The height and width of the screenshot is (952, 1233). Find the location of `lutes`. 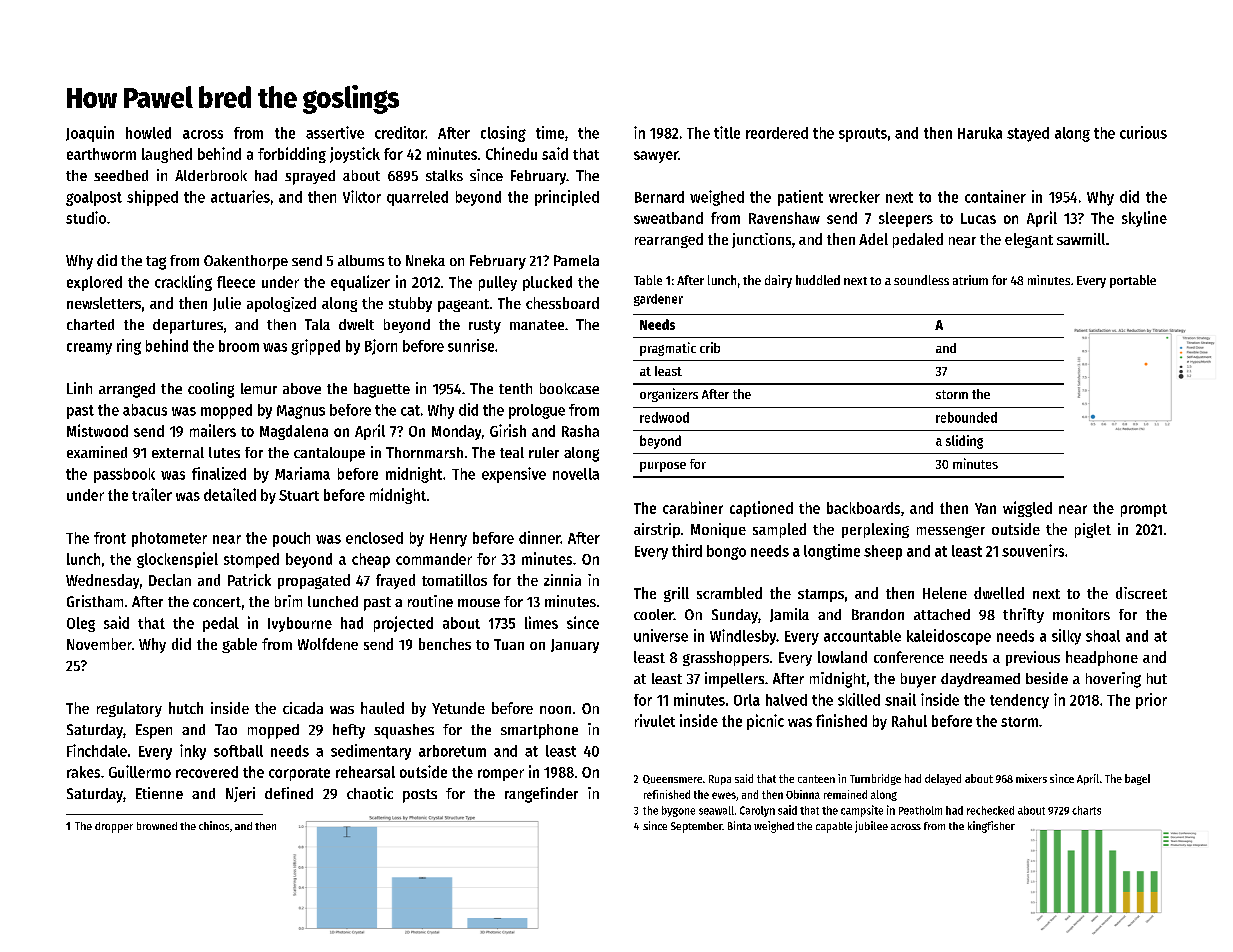

lutes is located at coordinates (224, 452).
